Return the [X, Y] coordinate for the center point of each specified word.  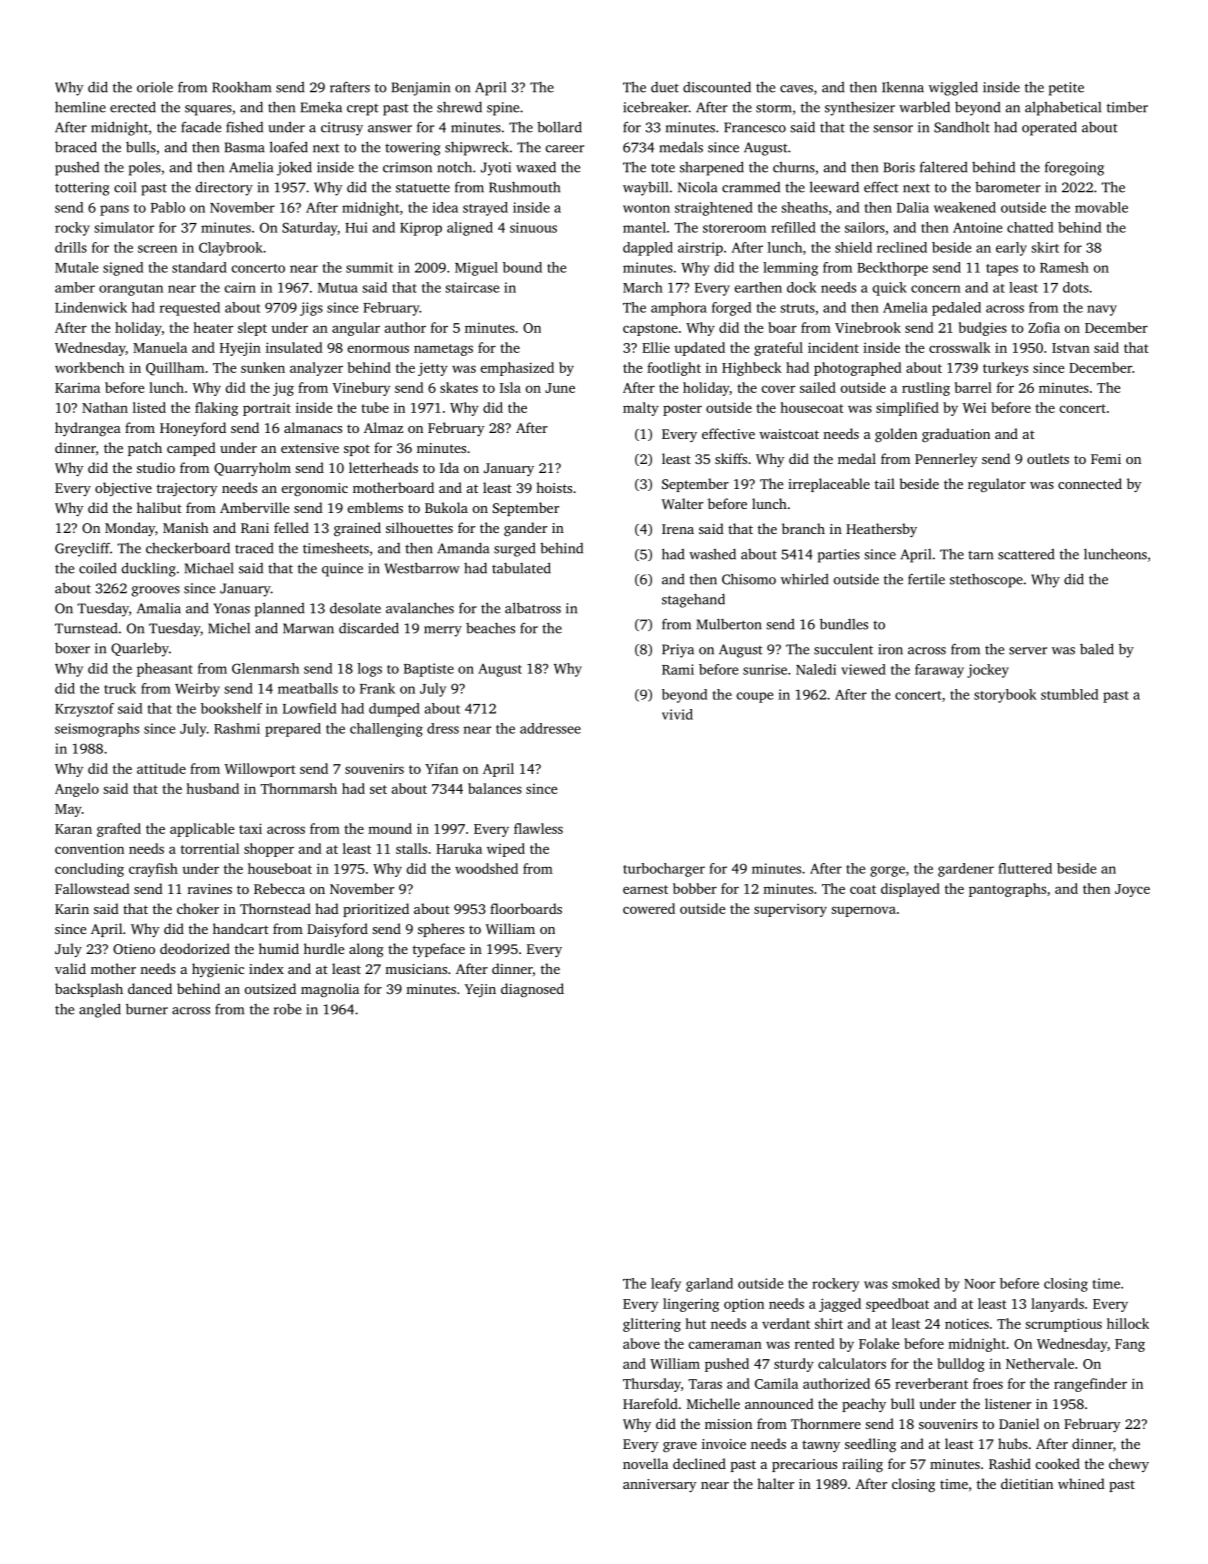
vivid [677, 714]
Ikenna [903, 87]
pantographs [1007, 890]
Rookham [241, 87]
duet [665, 87]
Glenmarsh [265, 668]
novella [645, 1463]
